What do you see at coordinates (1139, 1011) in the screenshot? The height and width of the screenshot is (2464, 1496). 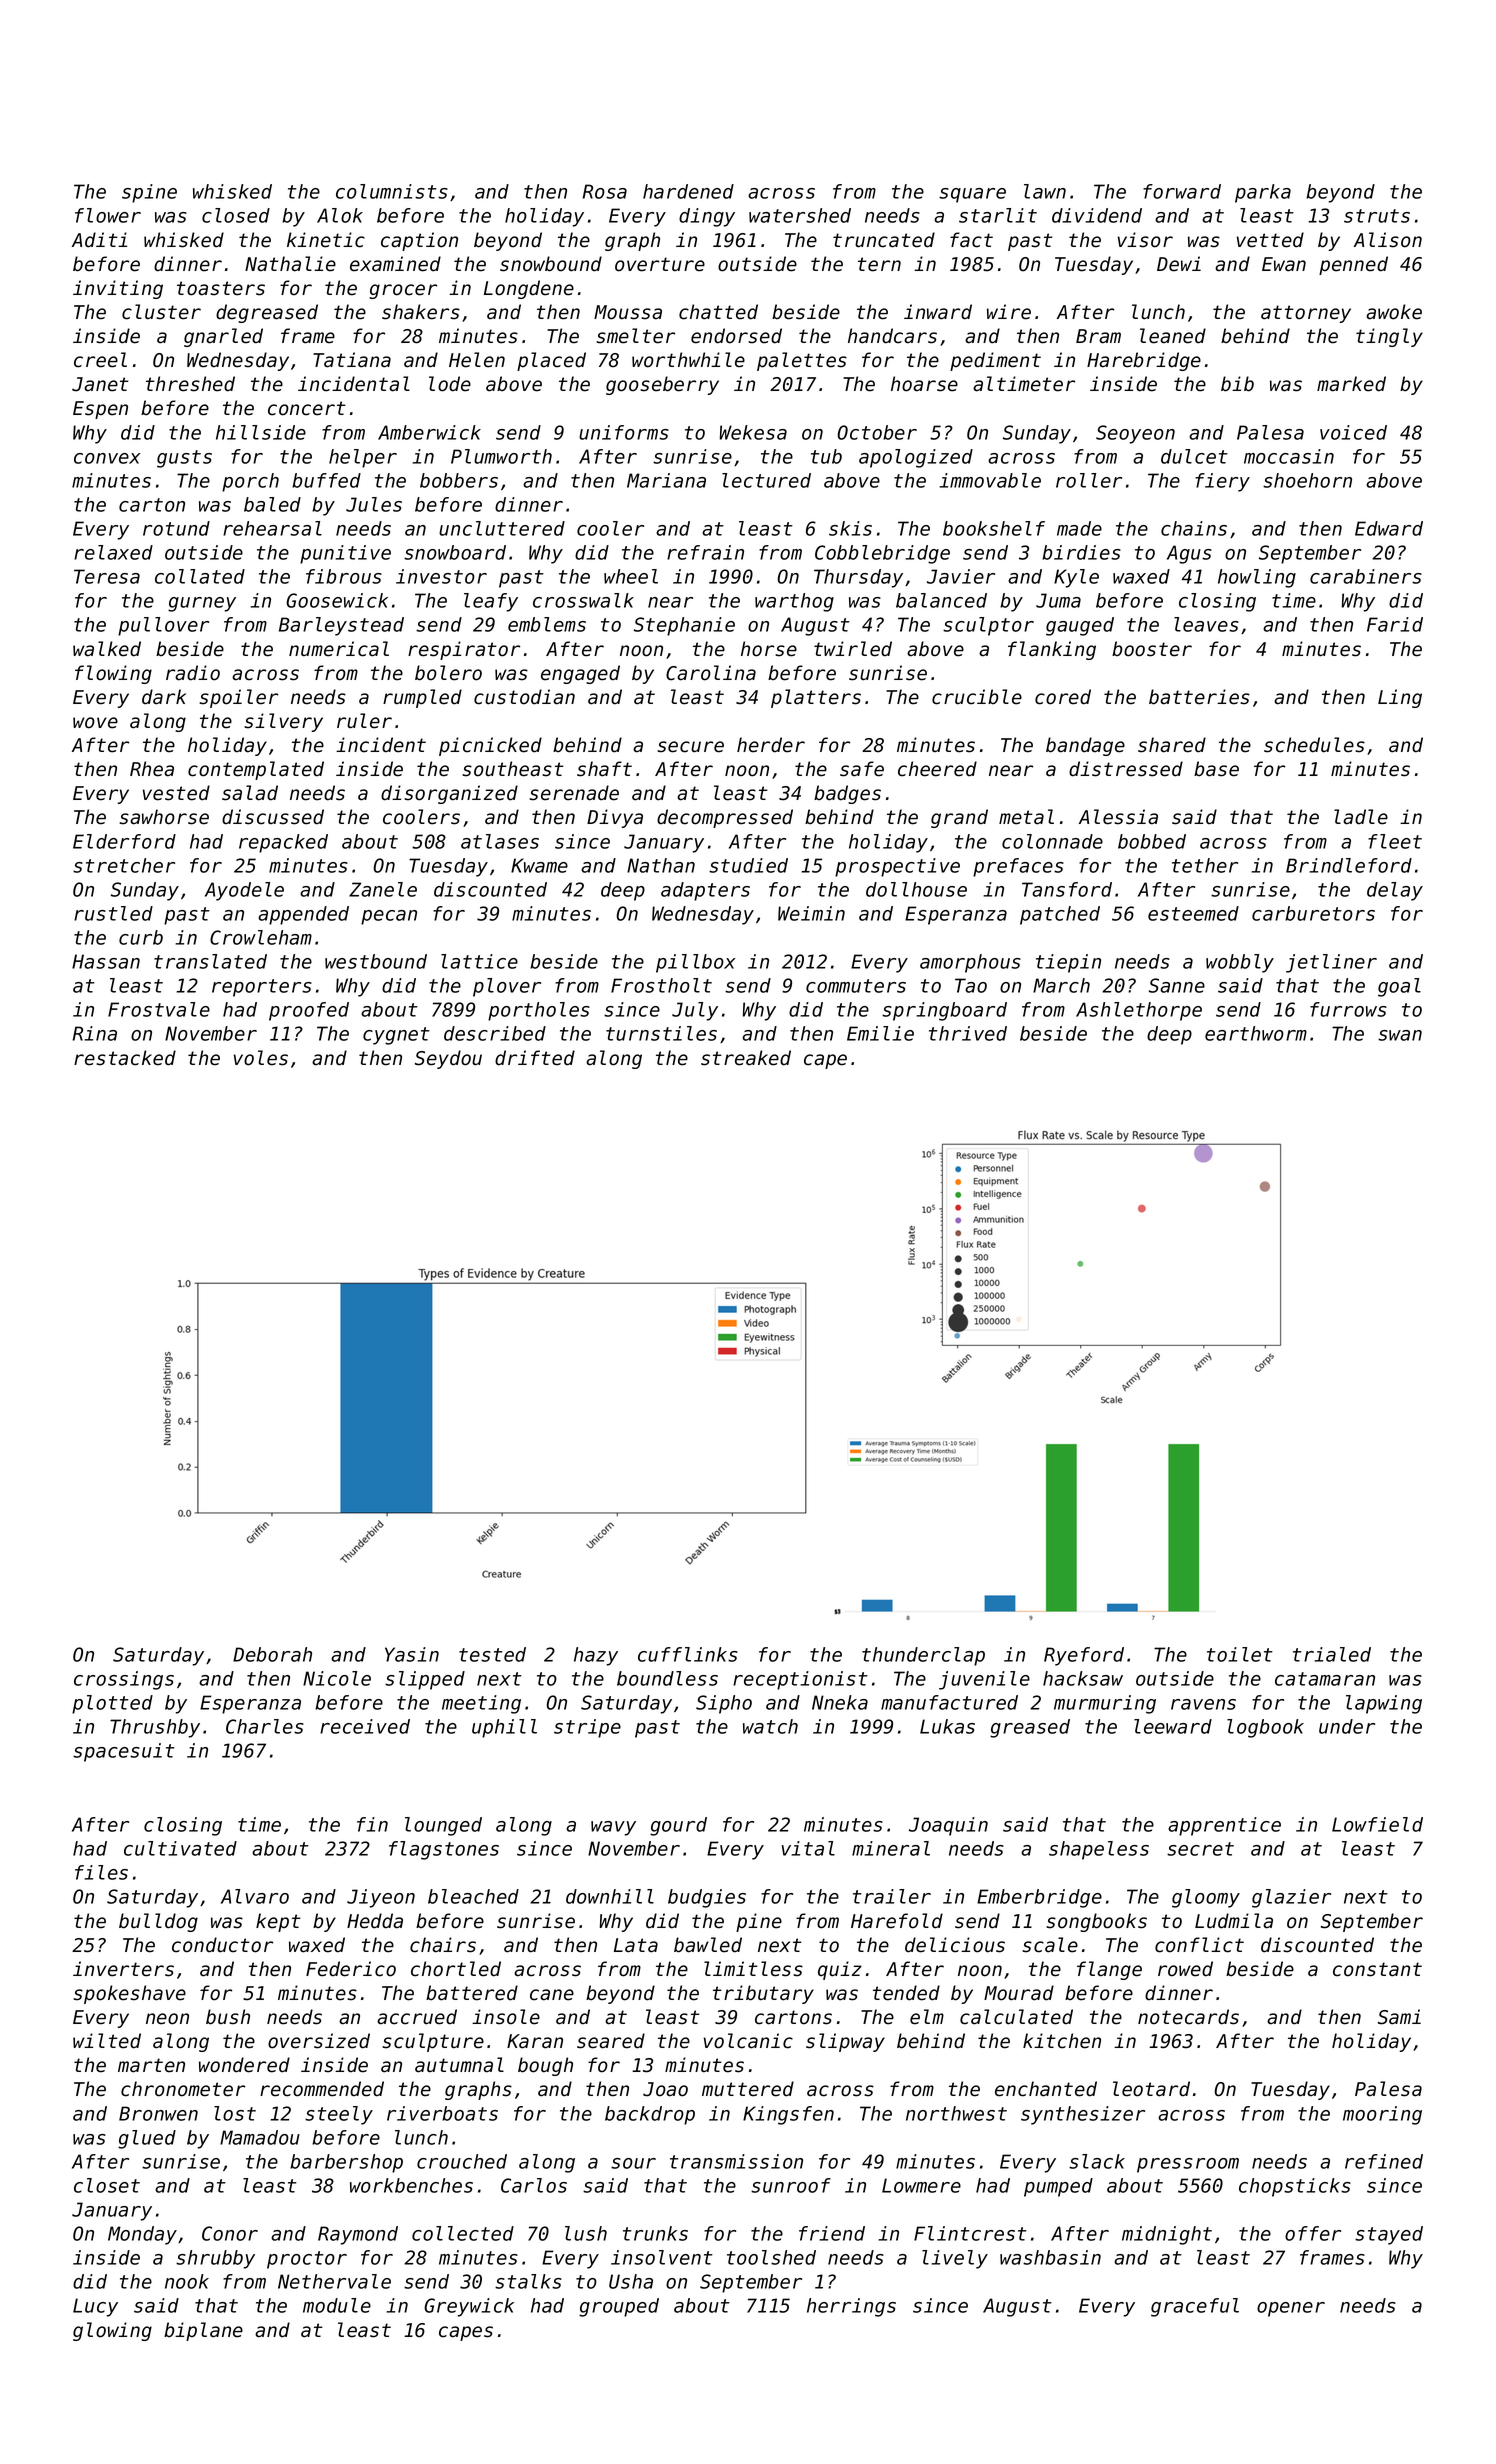 I see `Ashlethorpe` at bounding box center [1139, 1011].
